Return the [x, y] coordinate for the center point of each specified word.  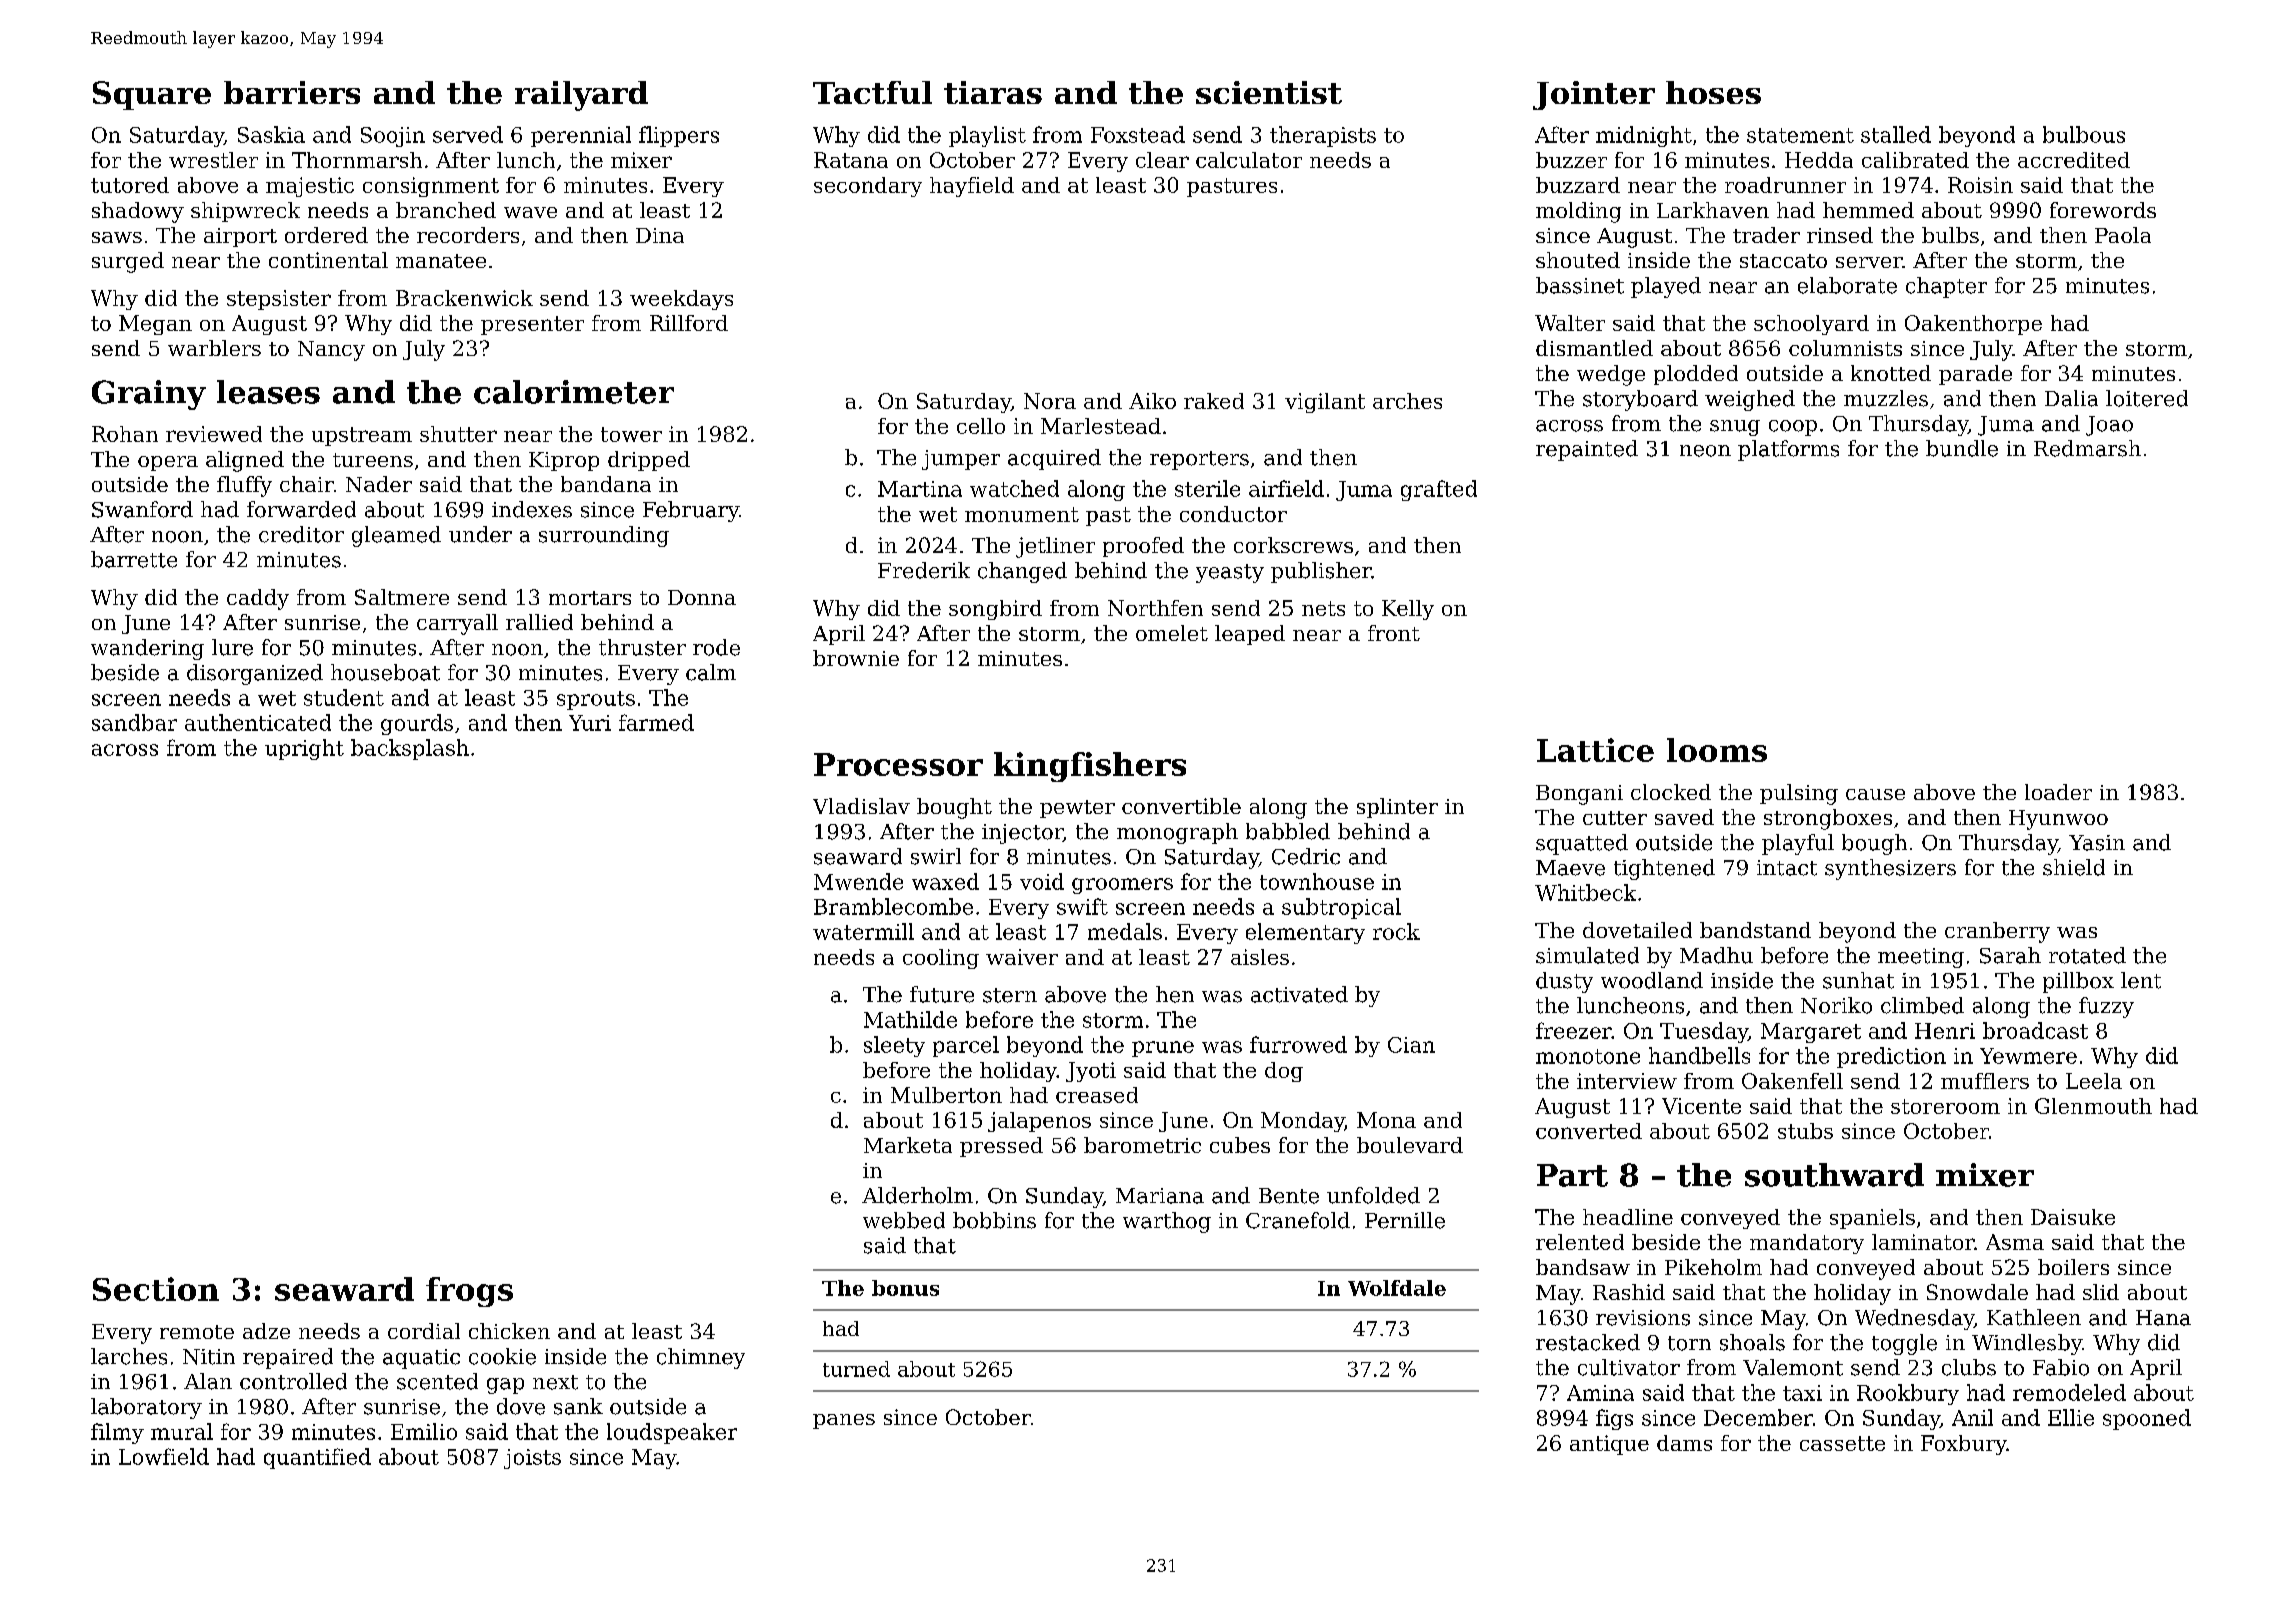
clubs [1969, 1367]
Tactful [872, 92]
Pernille [1405, 1220]
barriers [292, 92]
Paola [2123, 235]
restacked [1588, 1342]
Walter [1570, 323]
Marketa [908, 1145]
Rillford [689, 323]
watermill [863, 931]
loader [2058, 792]
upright [304, 749]
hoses [1713, 92]
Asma [2015, 1242]
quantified [317, 1458]
